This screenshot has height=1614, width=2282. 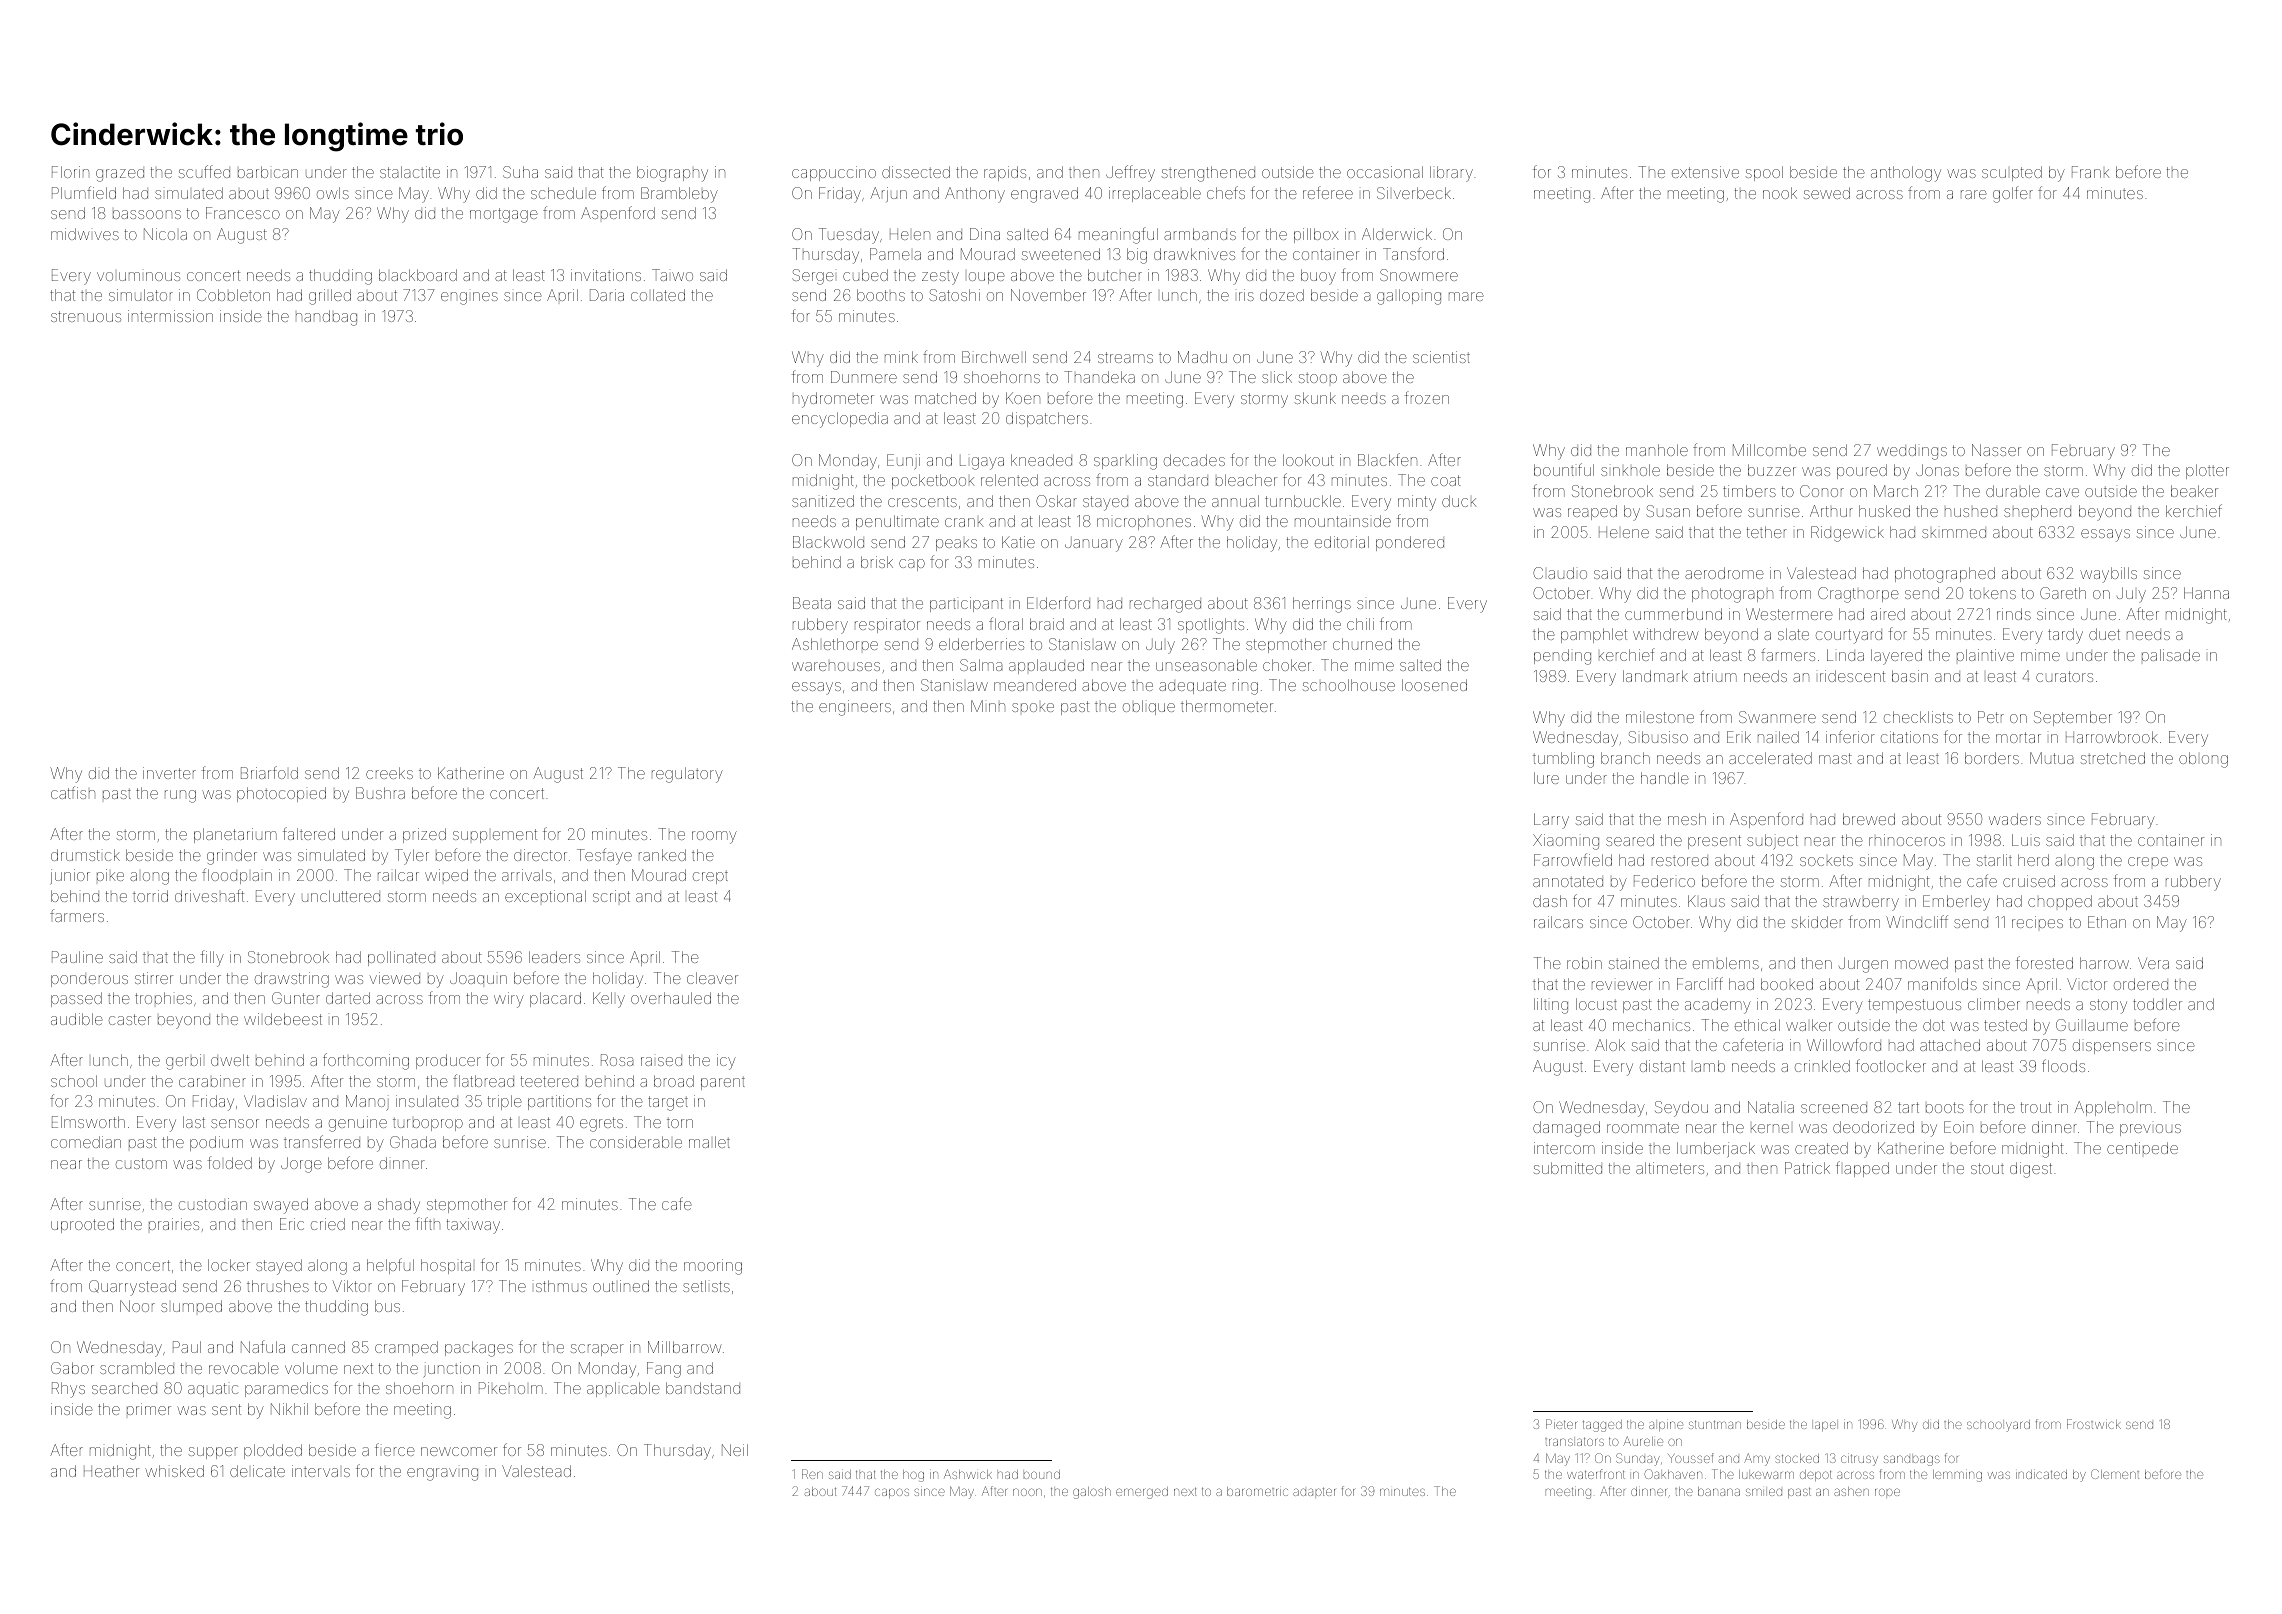 What do you see at coordinates (1660, 717) in the screenshot?
I see `milestone` at bounding box center [1660, 717].
